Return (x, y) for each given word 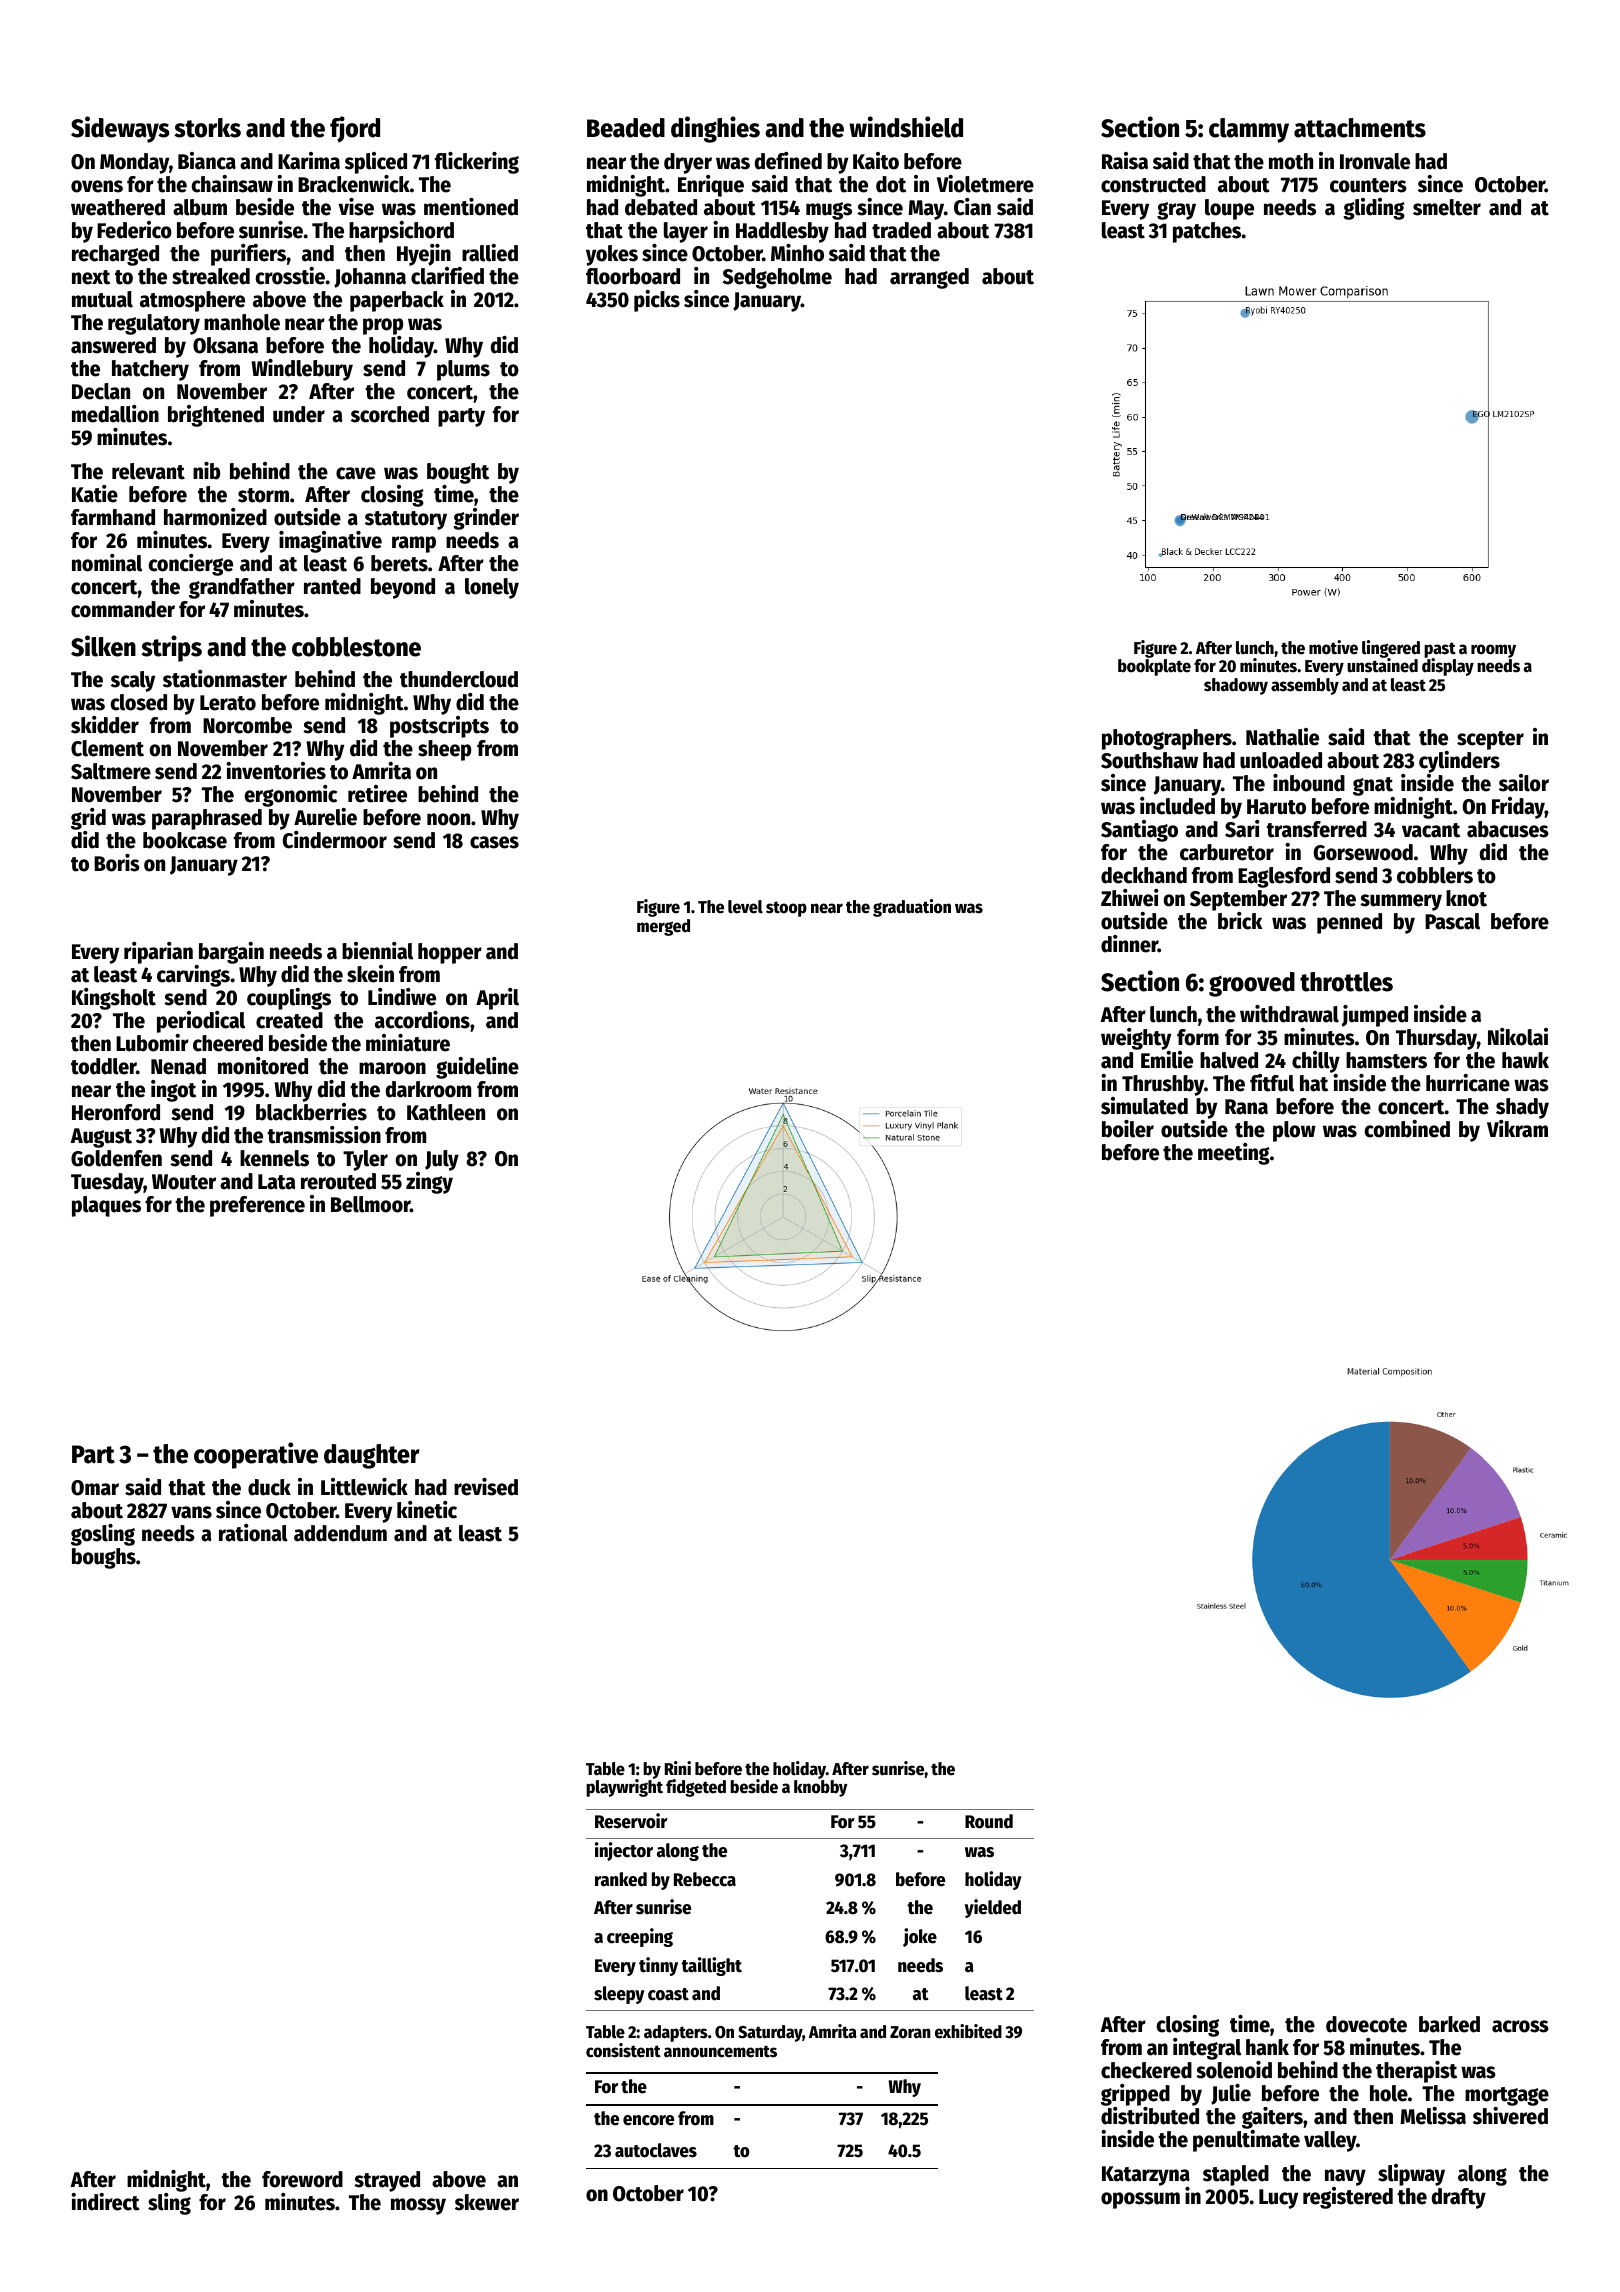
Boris (117, 863)
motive (1333, 647)
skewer (487, 2202)
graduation (912, 908)
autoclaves (656, 2150)
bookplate (1154, 667)
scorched (390, 414)
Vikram (1517, 1129)
